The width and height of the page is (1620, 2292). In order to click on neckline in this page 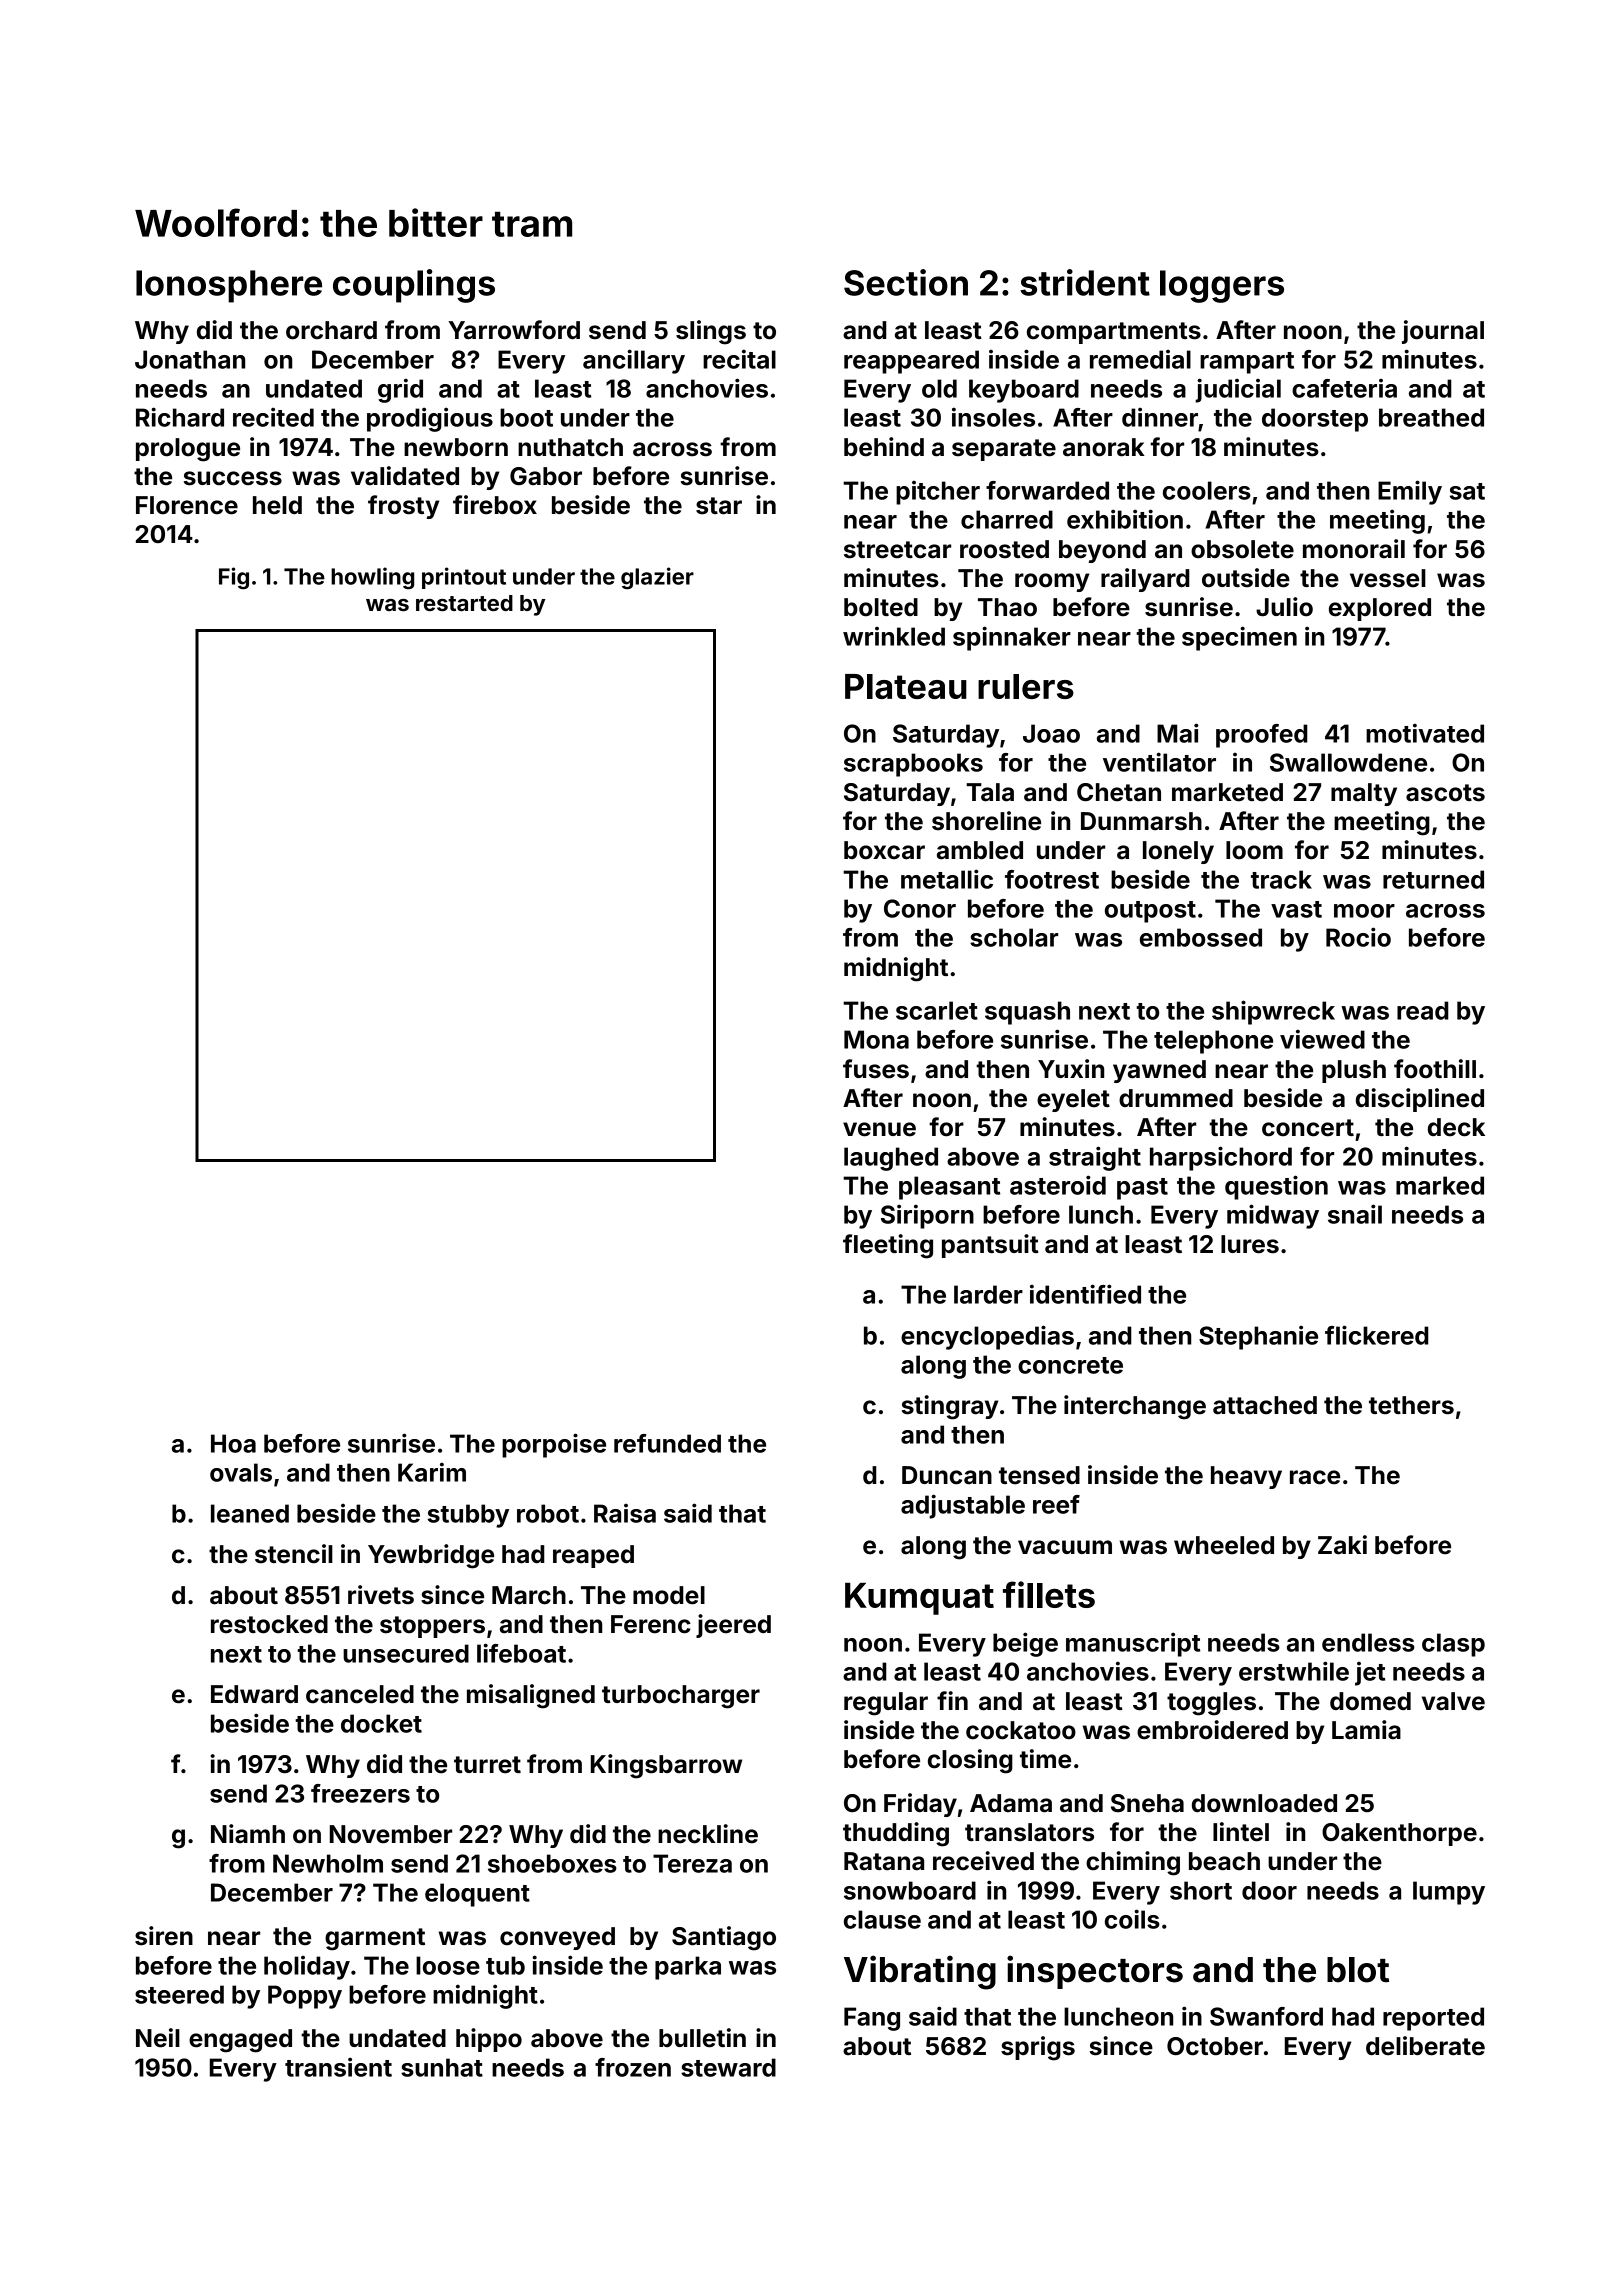, I will do `click(708, 1834)`.
